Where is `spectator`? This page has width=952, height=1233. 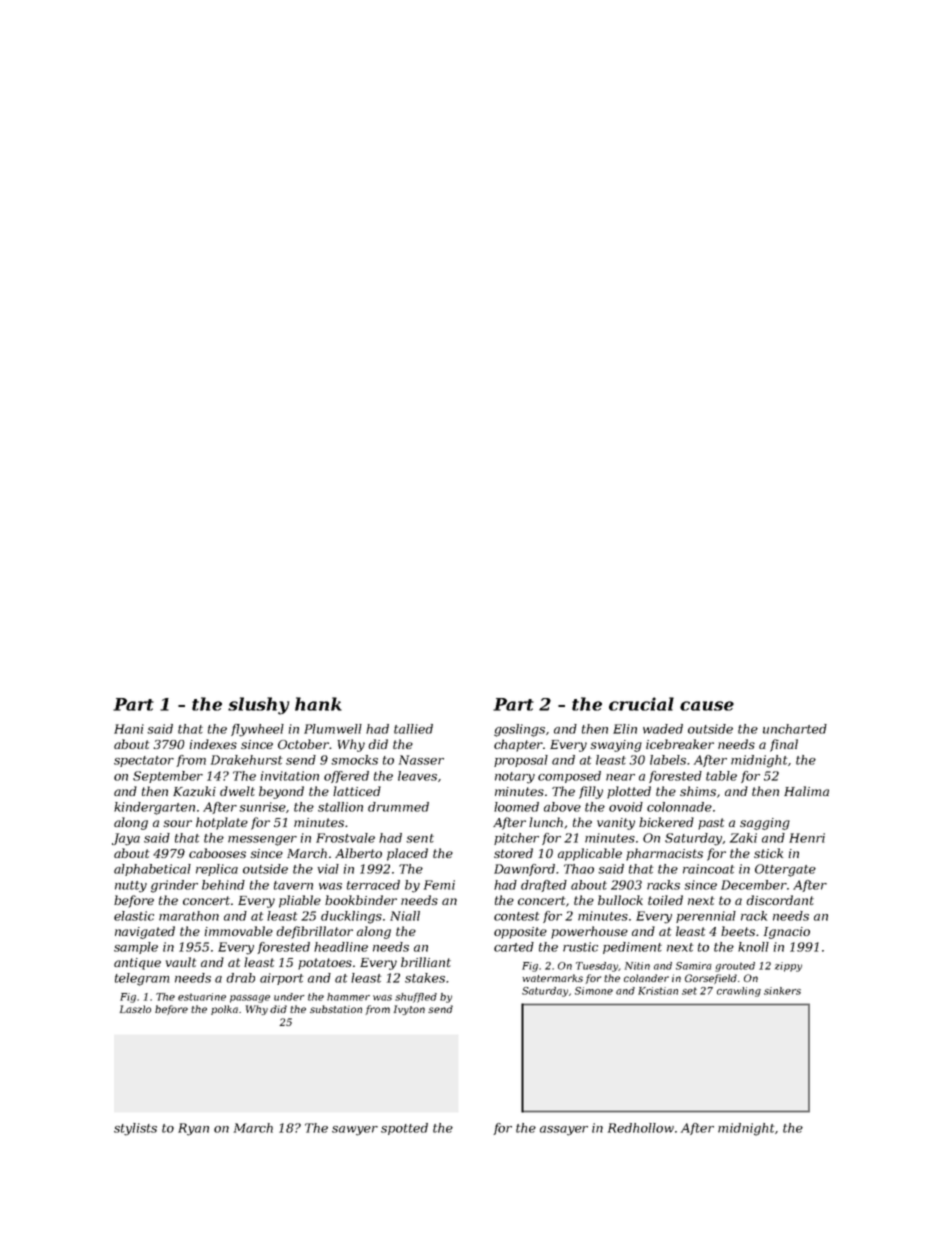
spectator is located at coordinates (144, 761).
